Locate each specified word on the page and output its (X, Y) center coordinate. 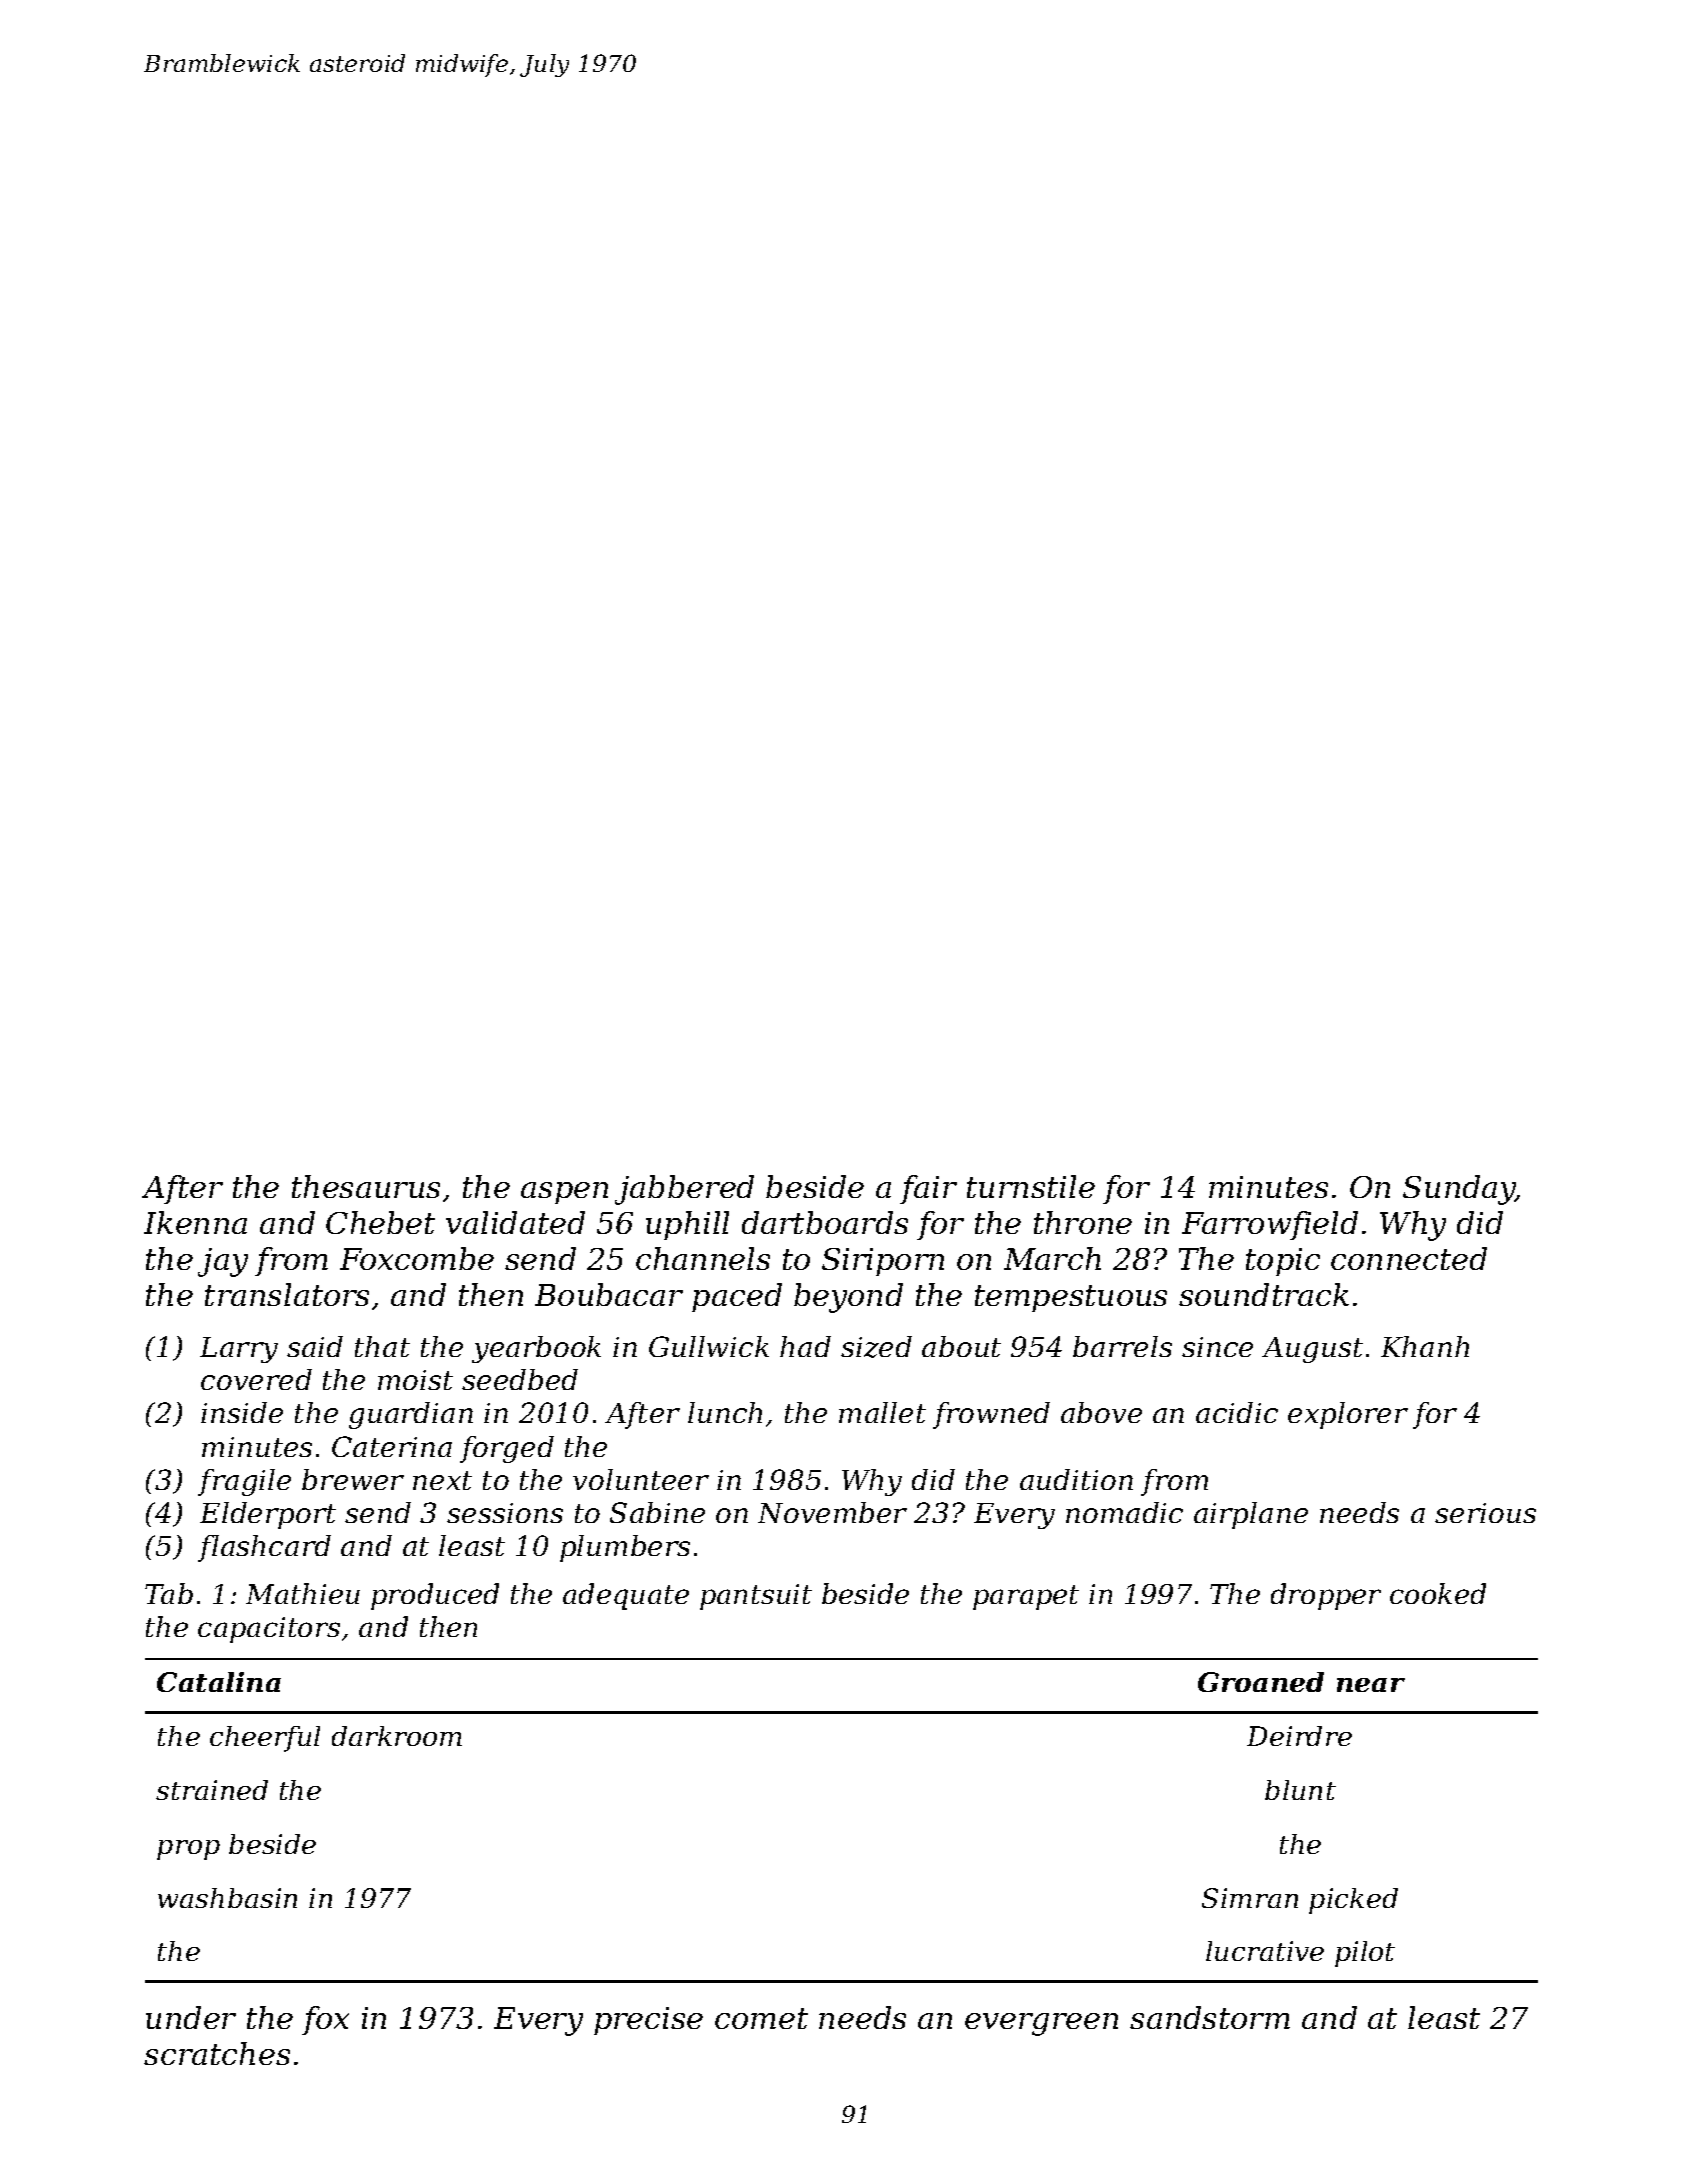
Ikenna (195, 1222)
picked (1353, 1901)
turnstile (1031, 1186)
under (191, 2017)
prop (188, 1850)
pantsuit (756, 1597)
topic (1283, 1262)
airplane (1251, 1515)
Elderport (268, 1515)
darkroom (397, 1736)
